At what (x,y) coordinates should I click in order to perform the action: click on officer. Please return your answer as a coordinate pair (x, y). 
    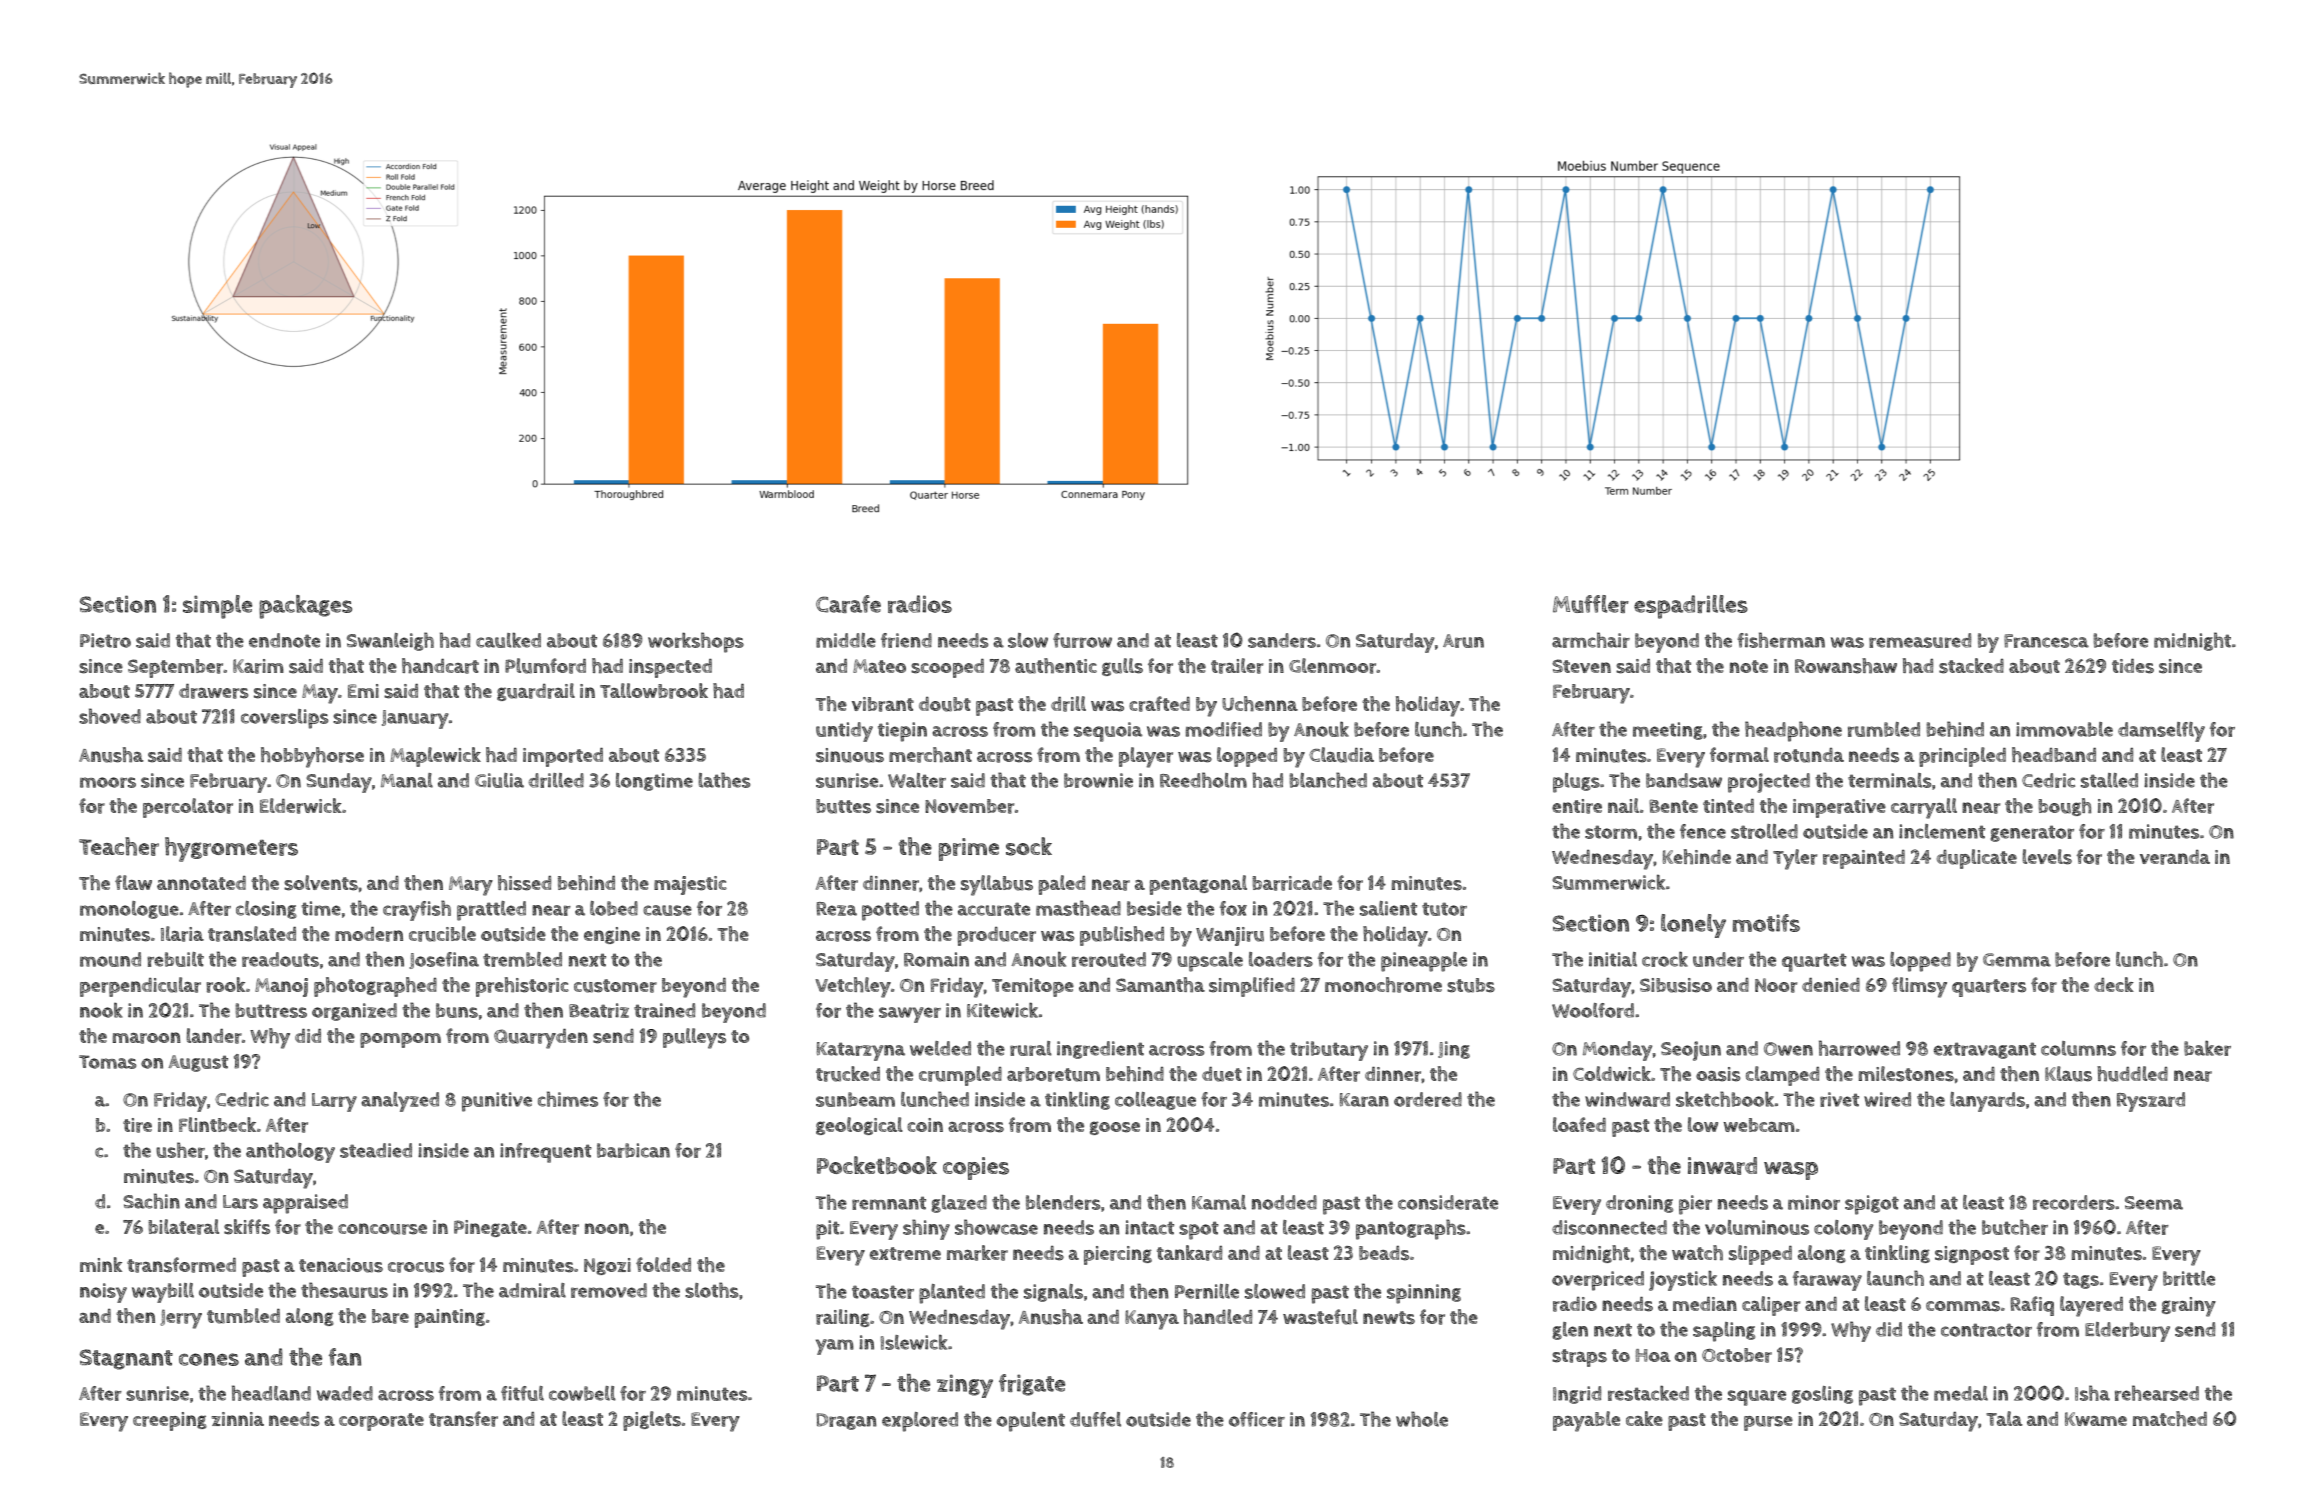
    Looking at the image, I should click on (1257, 1419).
